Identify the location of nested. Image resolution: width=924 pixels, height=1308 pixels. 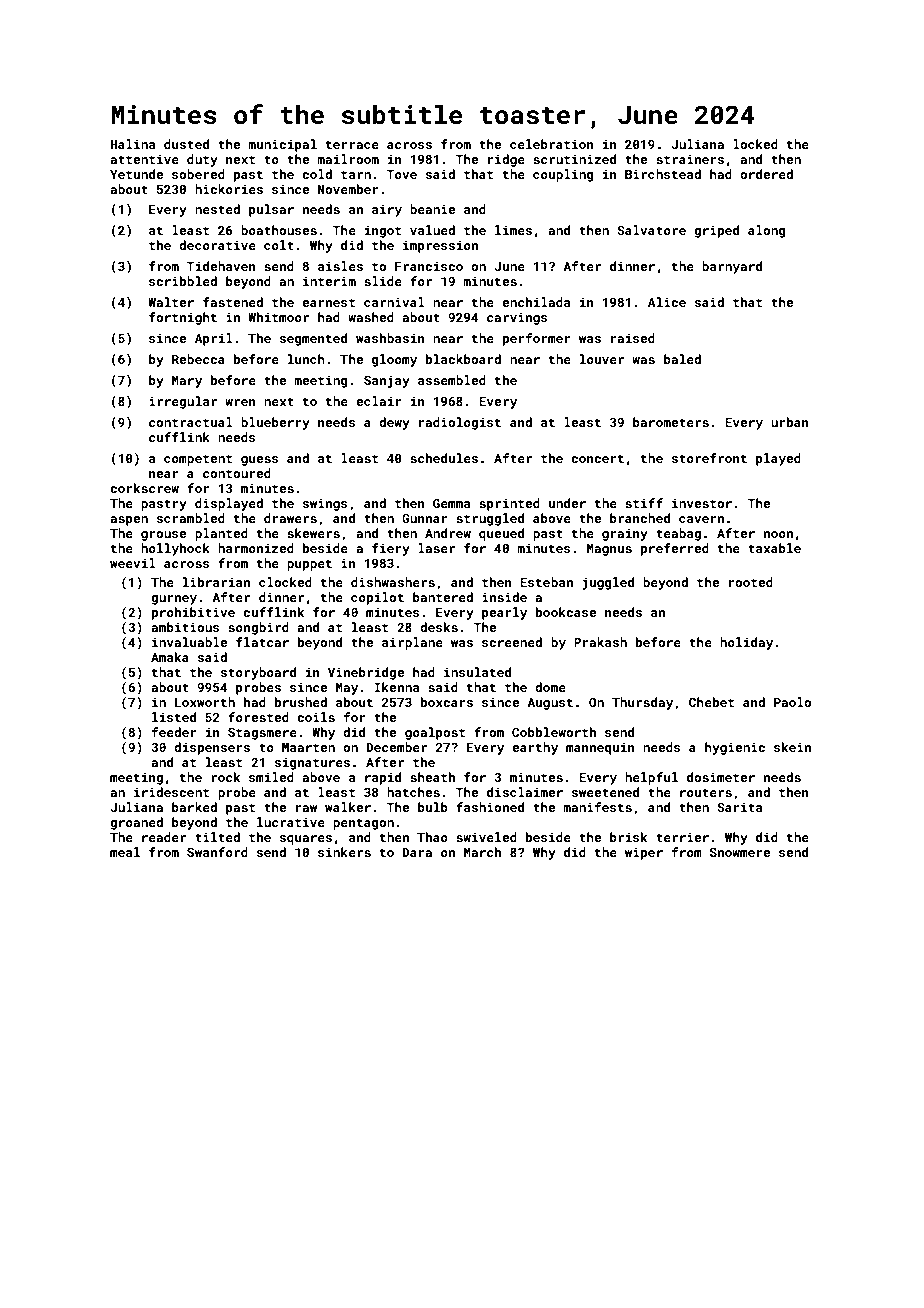
(217, 209).
